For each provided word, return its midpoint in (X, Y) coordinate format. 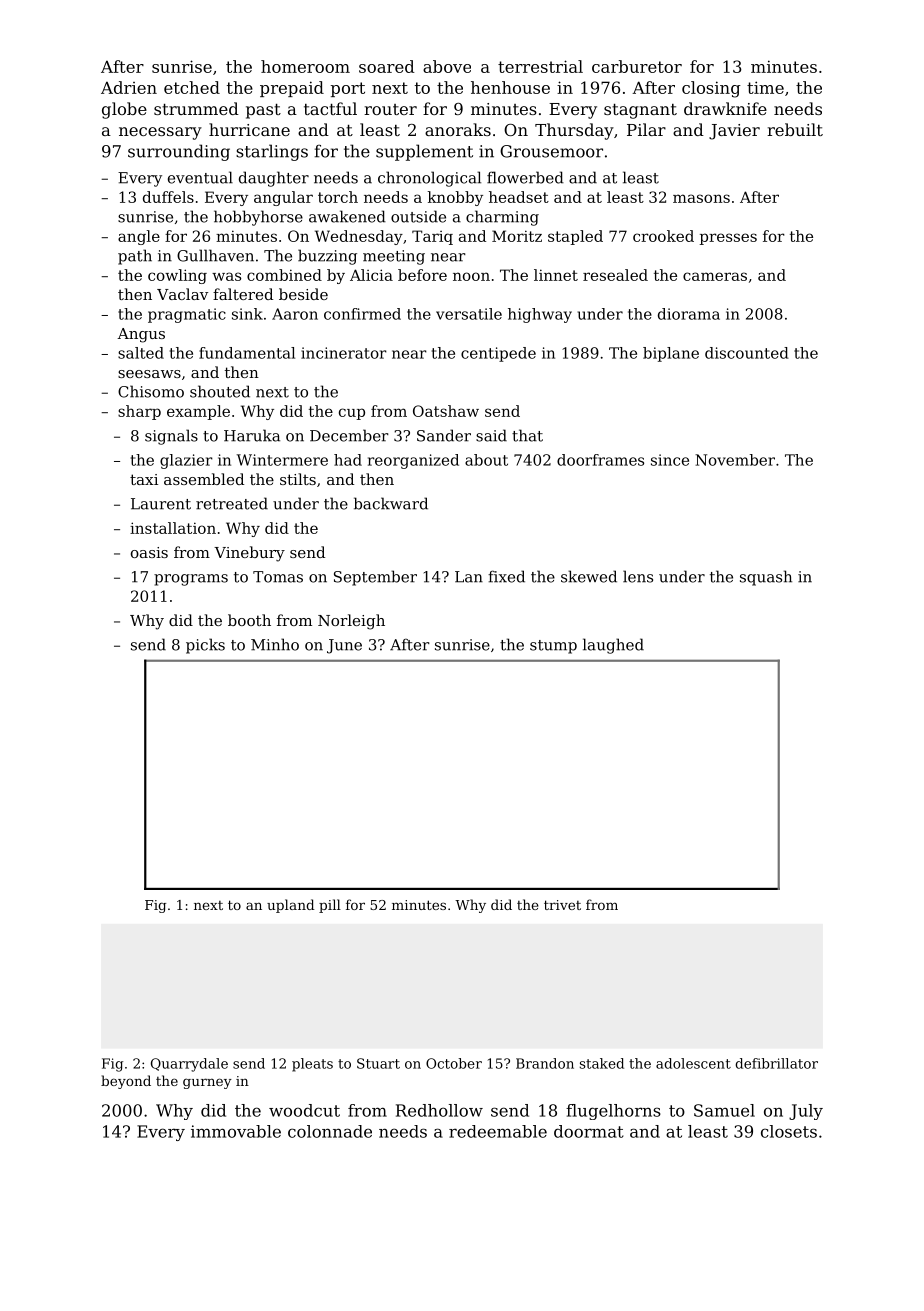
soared (387, 66)
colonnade (330, 1131)
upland (291, 906)
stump (553, 647)
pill (330, 906)
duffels (168, 197)
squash (766, 578)
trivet (562, 905)
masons (701, 198)
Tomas (278, 577)
